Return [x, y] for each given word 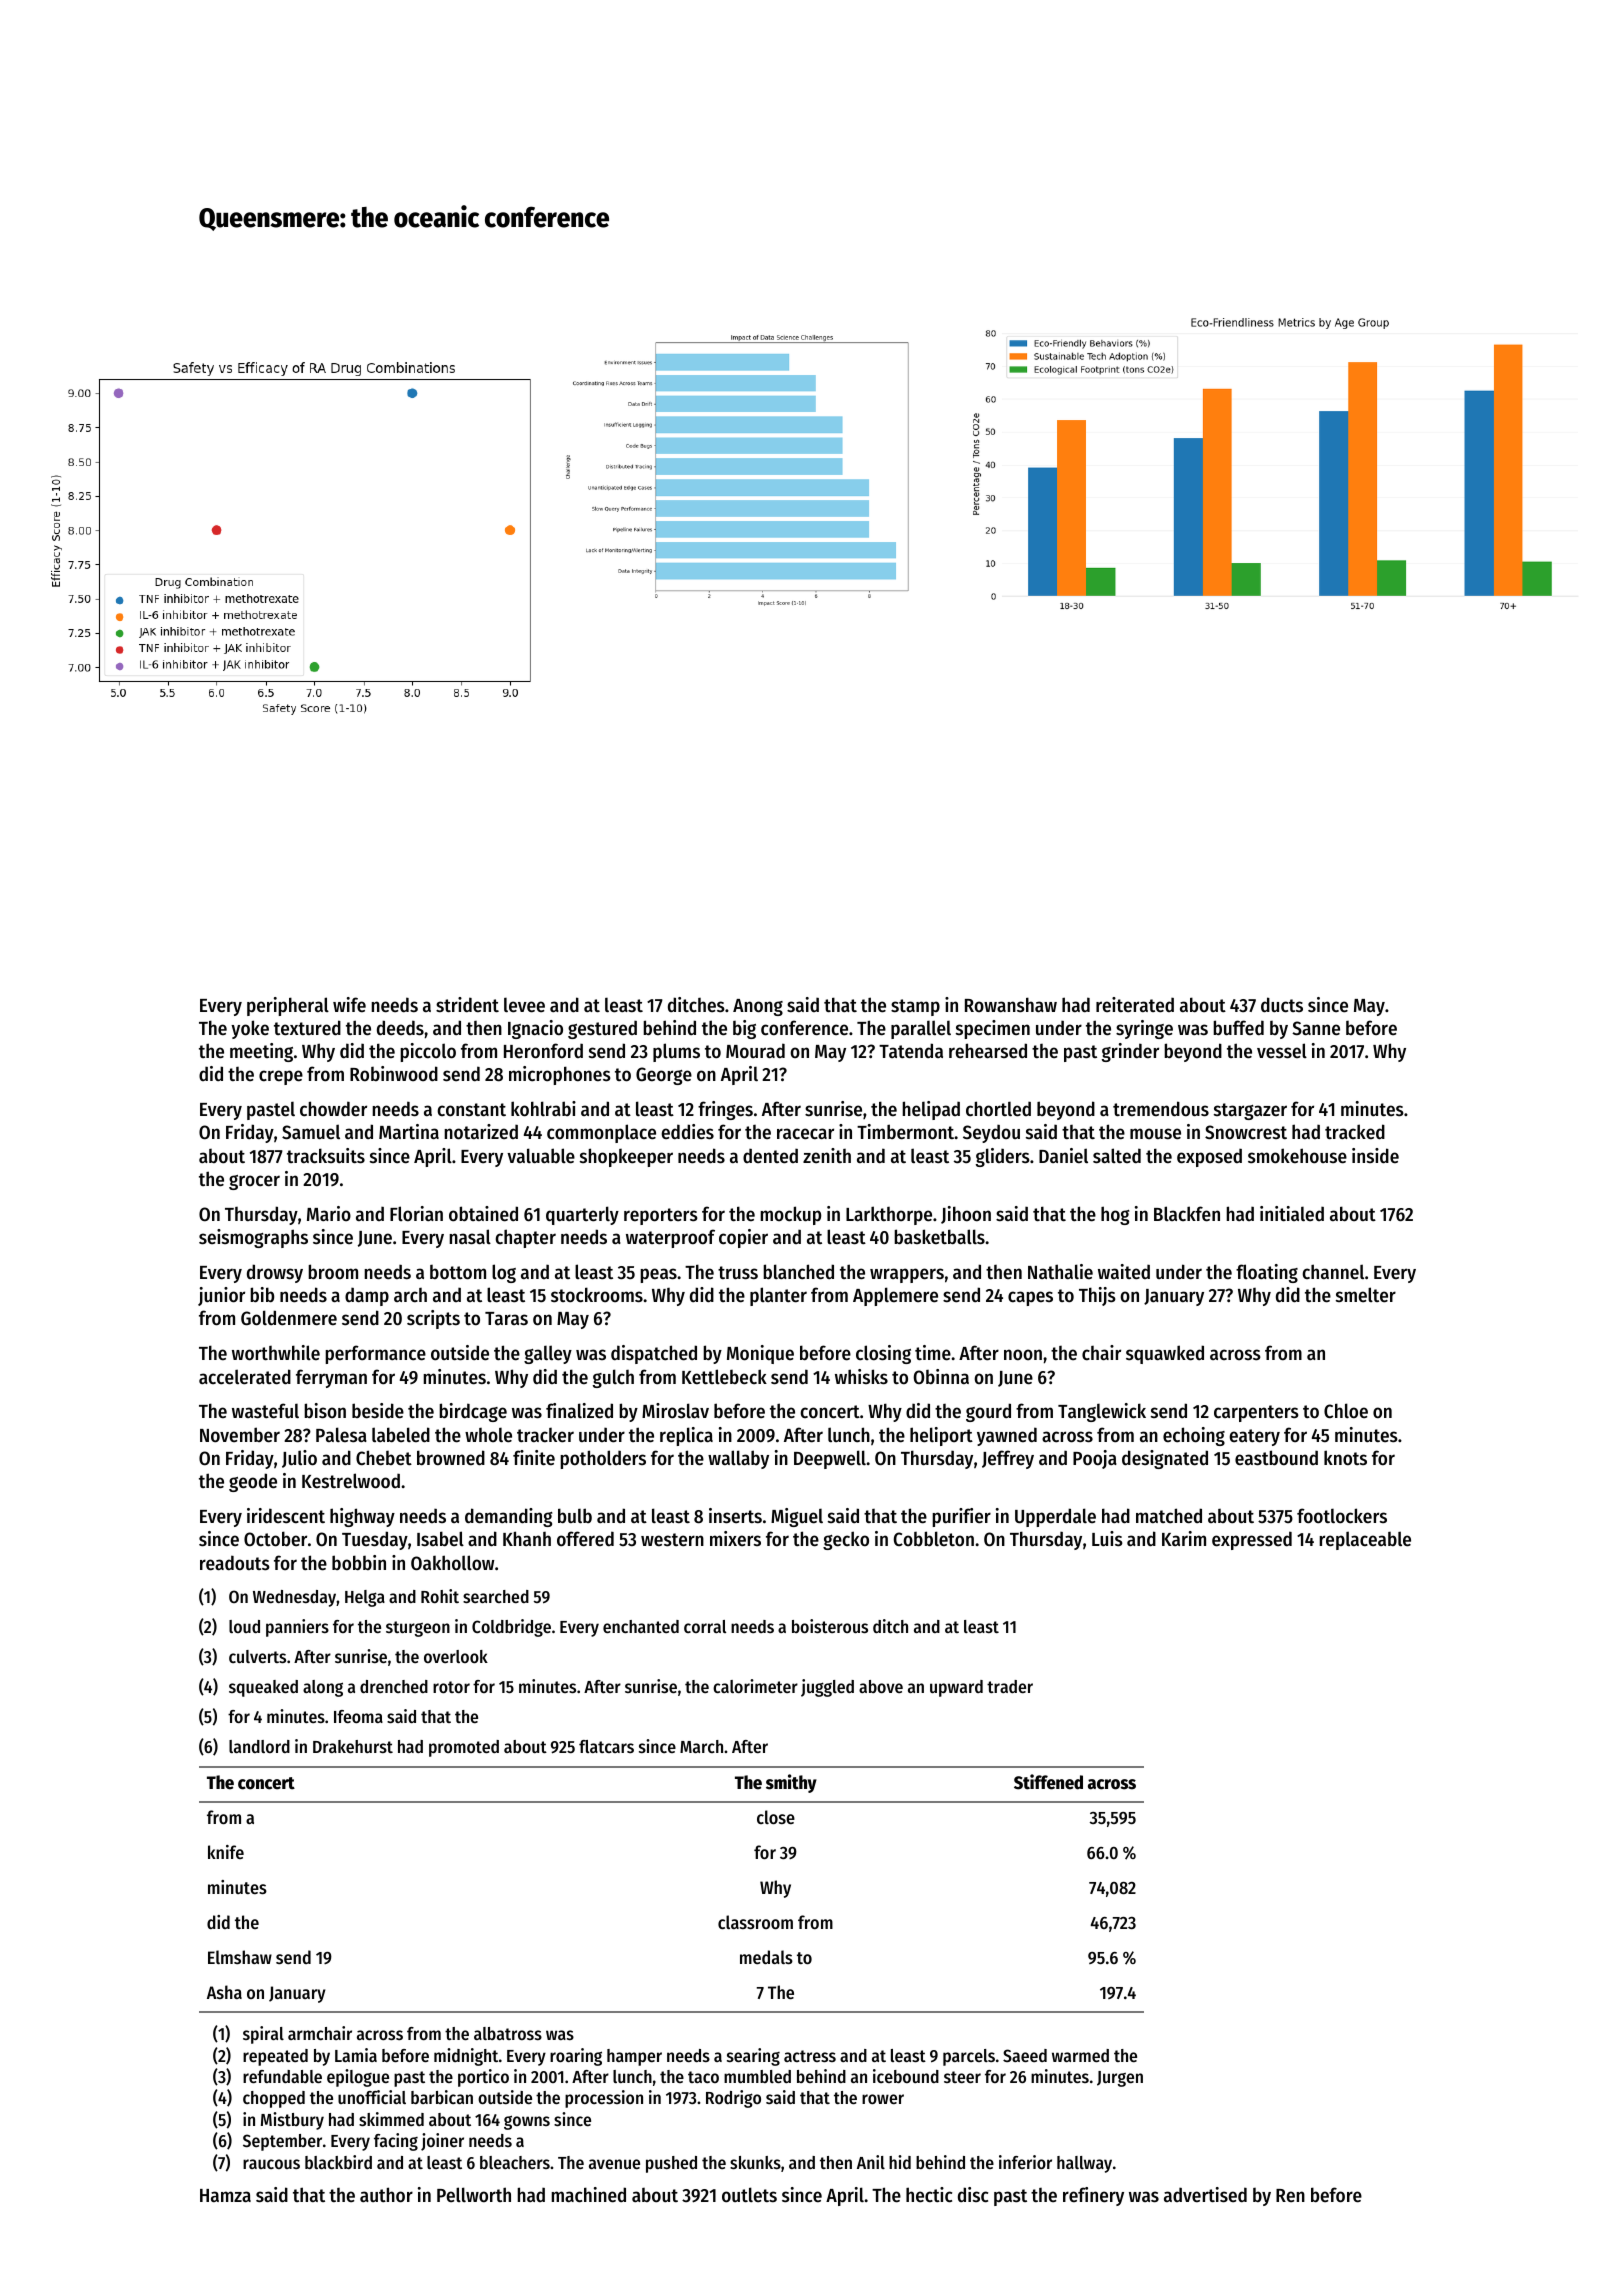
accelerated [245, 1377]
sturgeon [418, 1629]
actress [810, 2056]
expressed [1252, 1540]
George [664, 1076]
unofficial [372, 2097]
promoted [464, 1748]
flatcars [606, 1746]
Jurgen [1120, 2079]
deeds [400, 1028]
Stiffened [1048, 1782]
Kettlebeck [724, 1377]
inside [1375, 1156]
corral [705, 1626]
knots [1345, 1458]
